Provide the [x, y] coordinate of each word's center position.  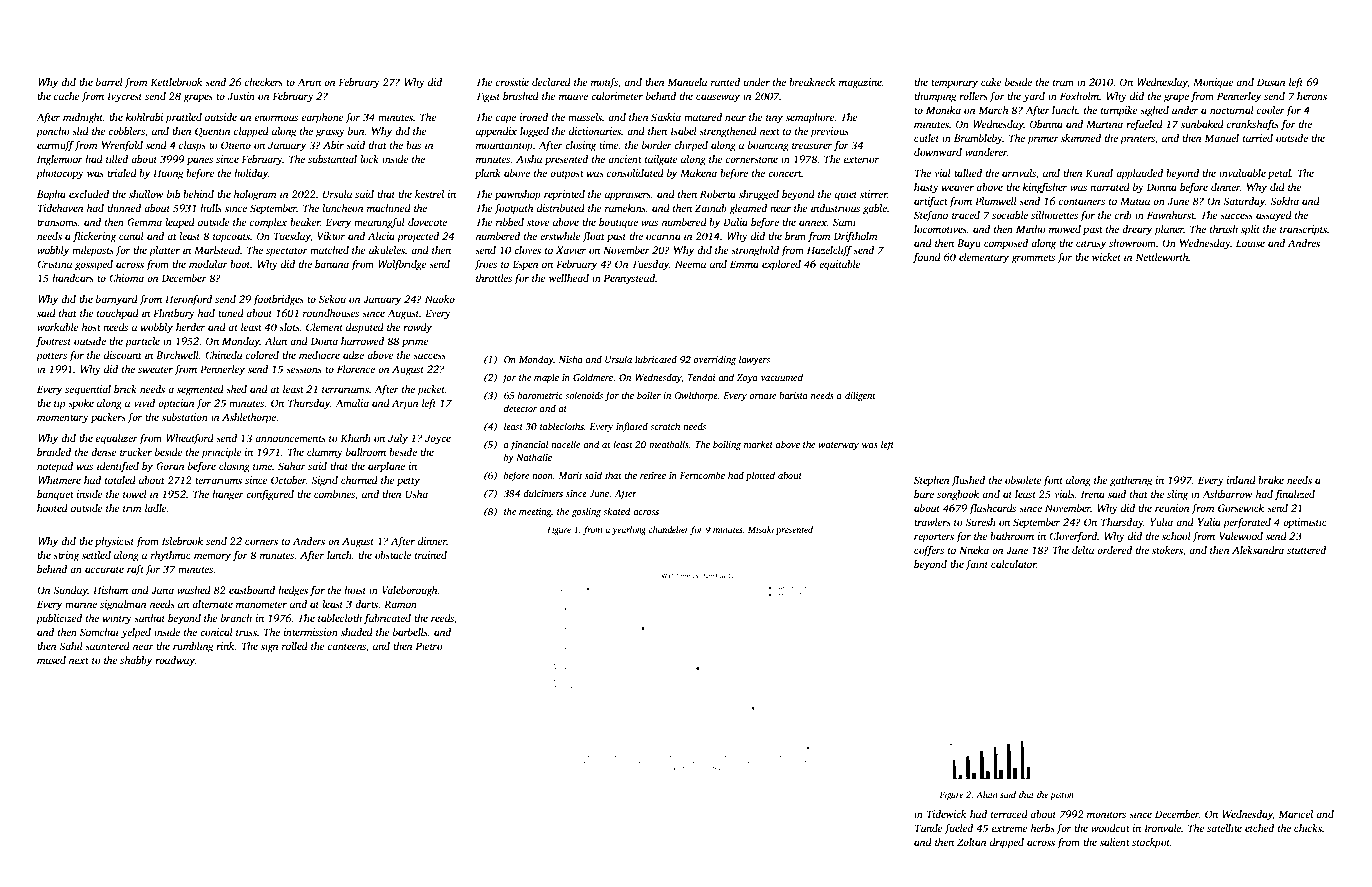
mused [51, 660]
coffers [929, 551]
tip [59, 404]
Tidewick [946, 814]
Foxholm [1079, 96]
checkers [264, 82]
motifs [604, 83]
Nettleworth [1162, 257]
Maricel [1295, 814]
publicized [59, 619]
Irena [1093, 494]
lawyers [754, 360]
